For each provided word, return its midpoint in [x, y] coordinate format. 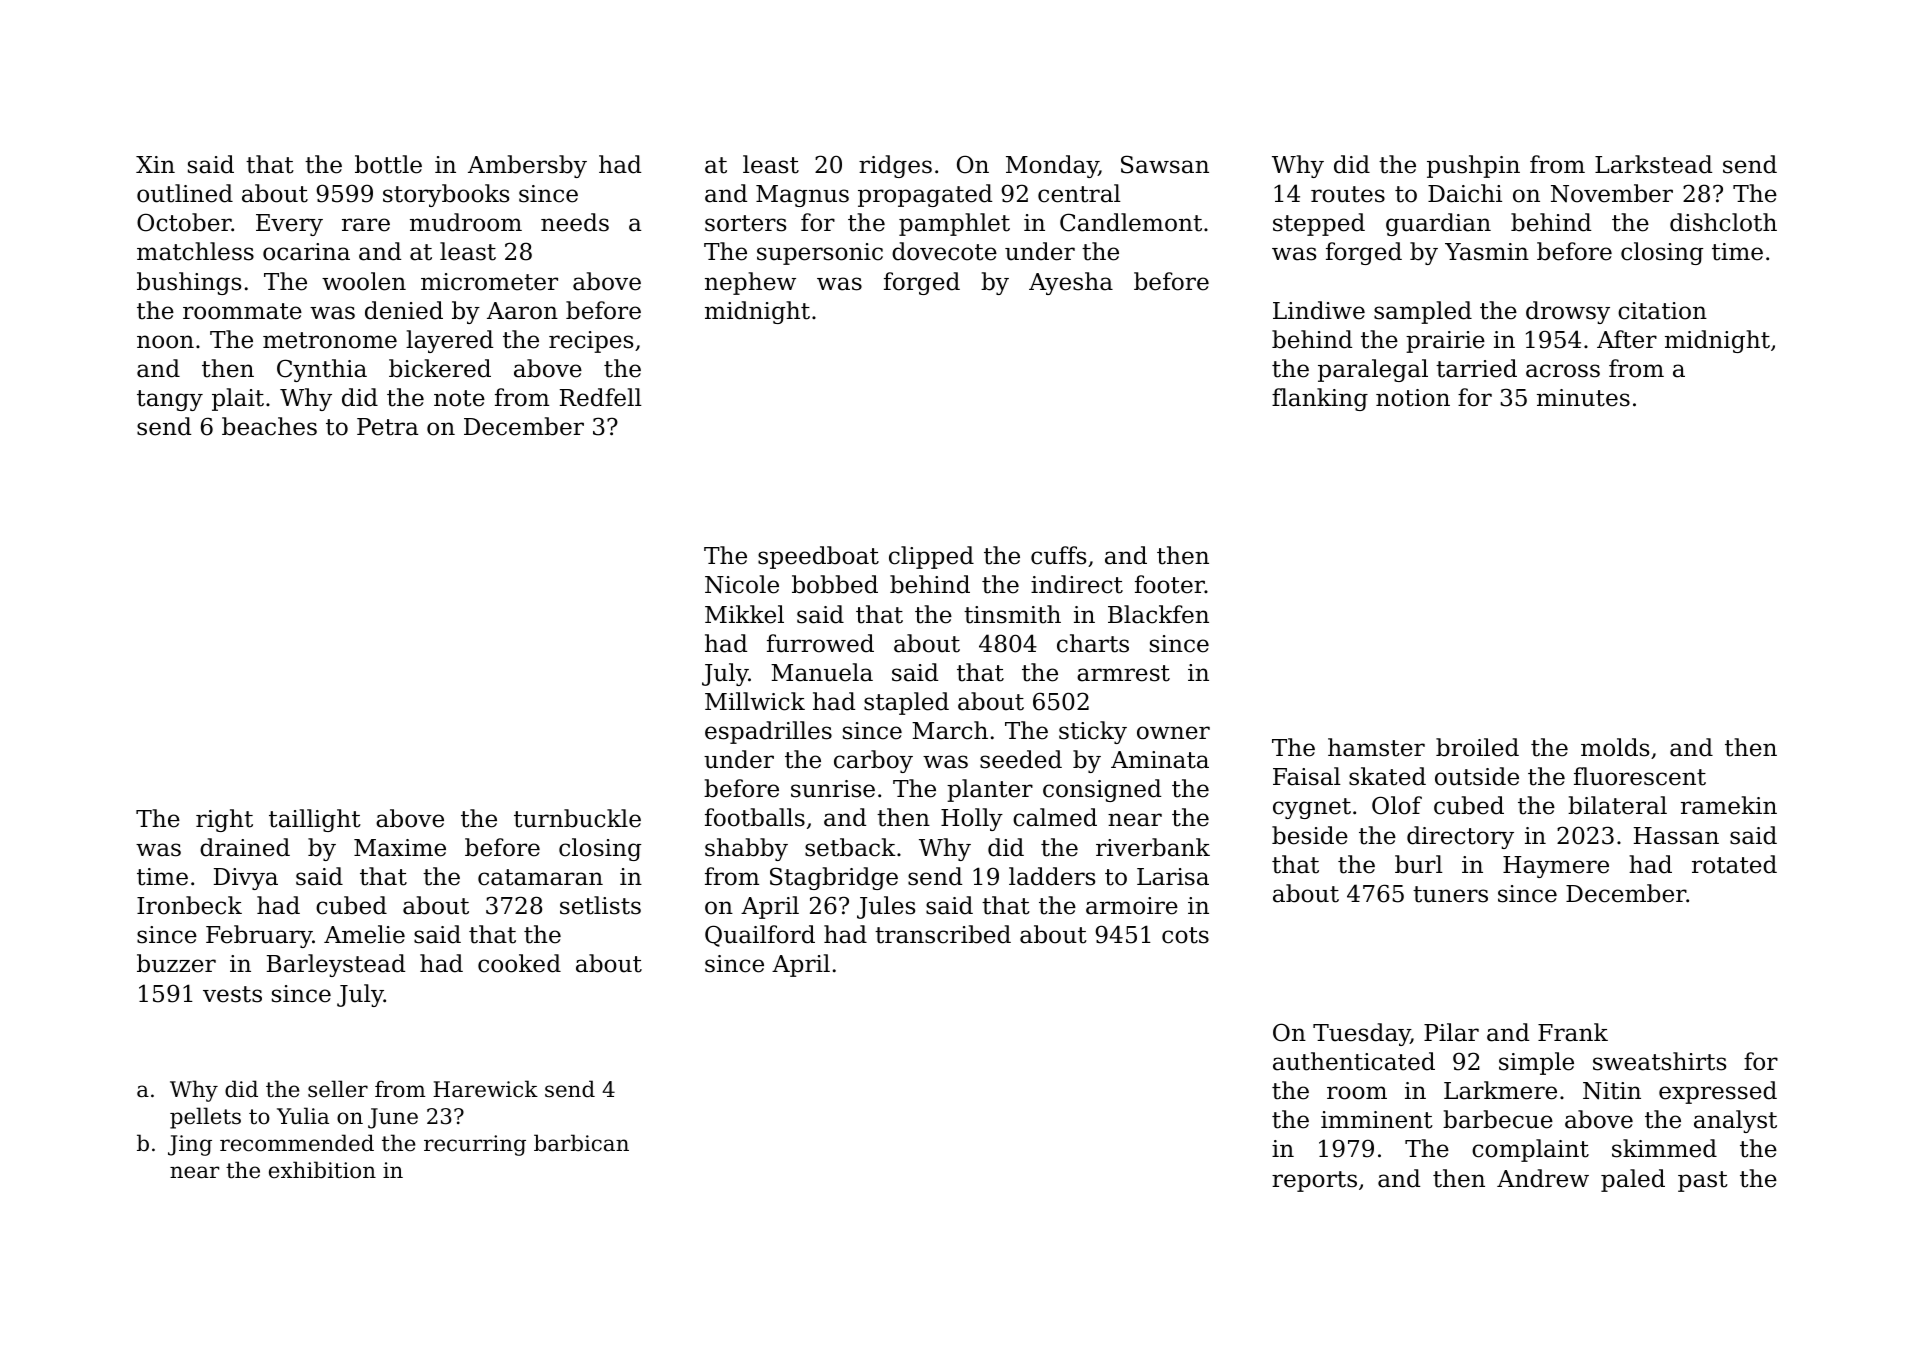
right [224, 820]
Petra [387, 427]
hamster [1376, 747]
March [950, 730]
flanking [1320, 399]
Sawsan [1165, 164]
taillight [315, 820]
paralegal [1373, 370]
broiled [1477, 747]
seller [338, 1089]
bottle [388, 164]
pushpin [1473, 166]
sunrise [833, 789]
